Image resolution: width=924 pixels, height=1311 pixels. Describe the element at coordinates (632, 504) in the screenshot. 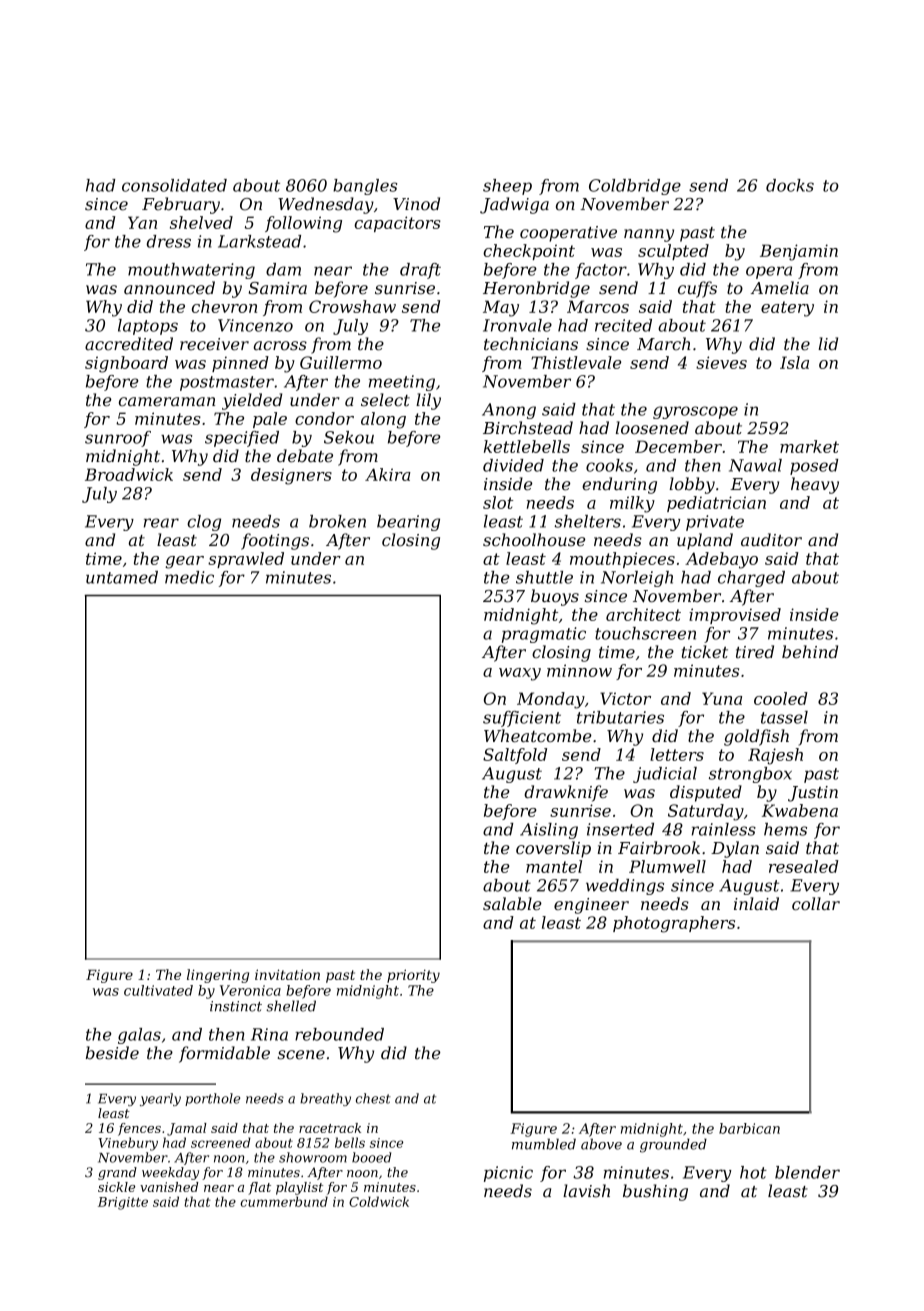

I see `milky` at that location.
